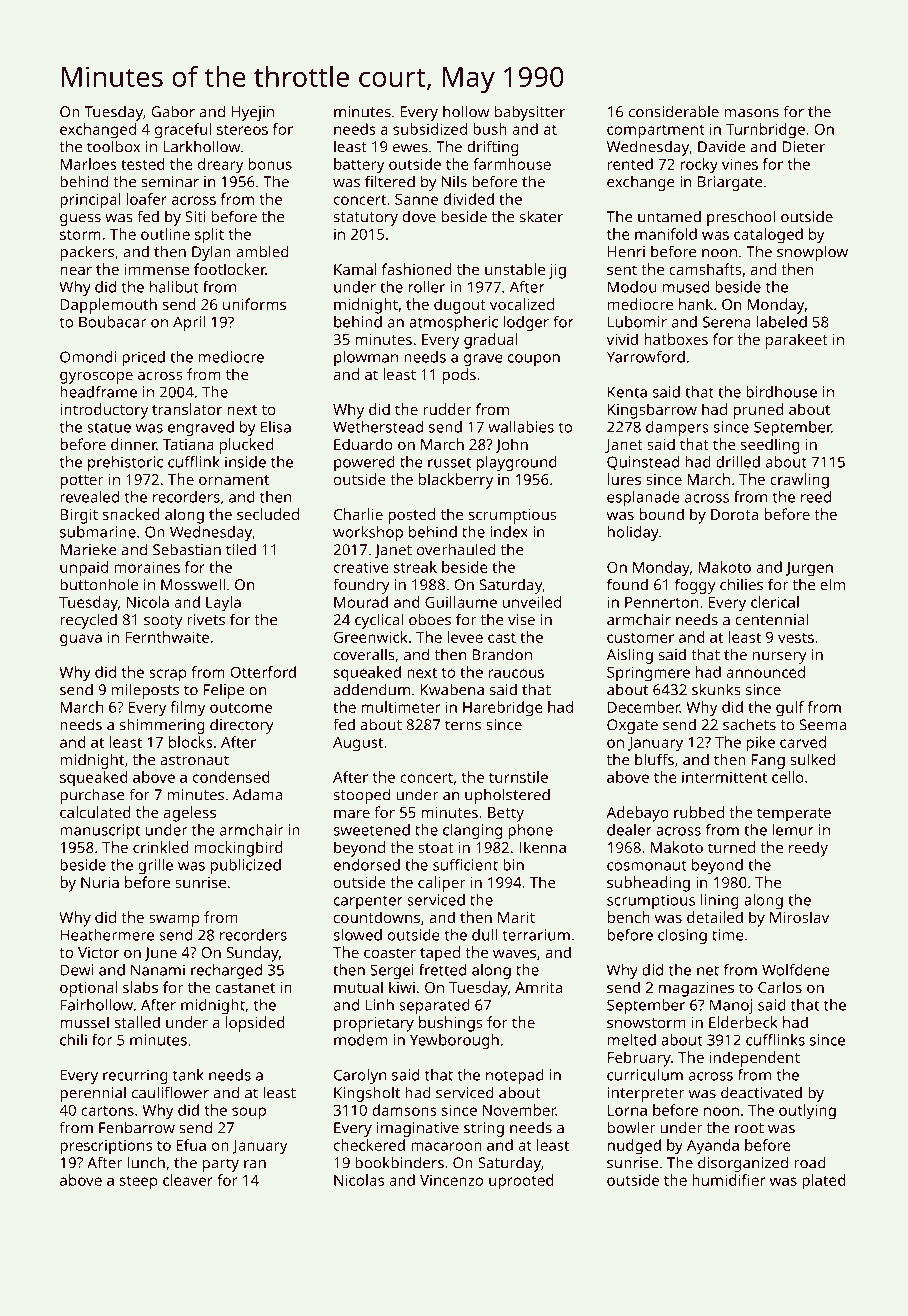 This image has height=1316, width=908. What do you see at coordinates (145, 691) in the image?
I see `mileposts` at bounding box center [145, 691].
